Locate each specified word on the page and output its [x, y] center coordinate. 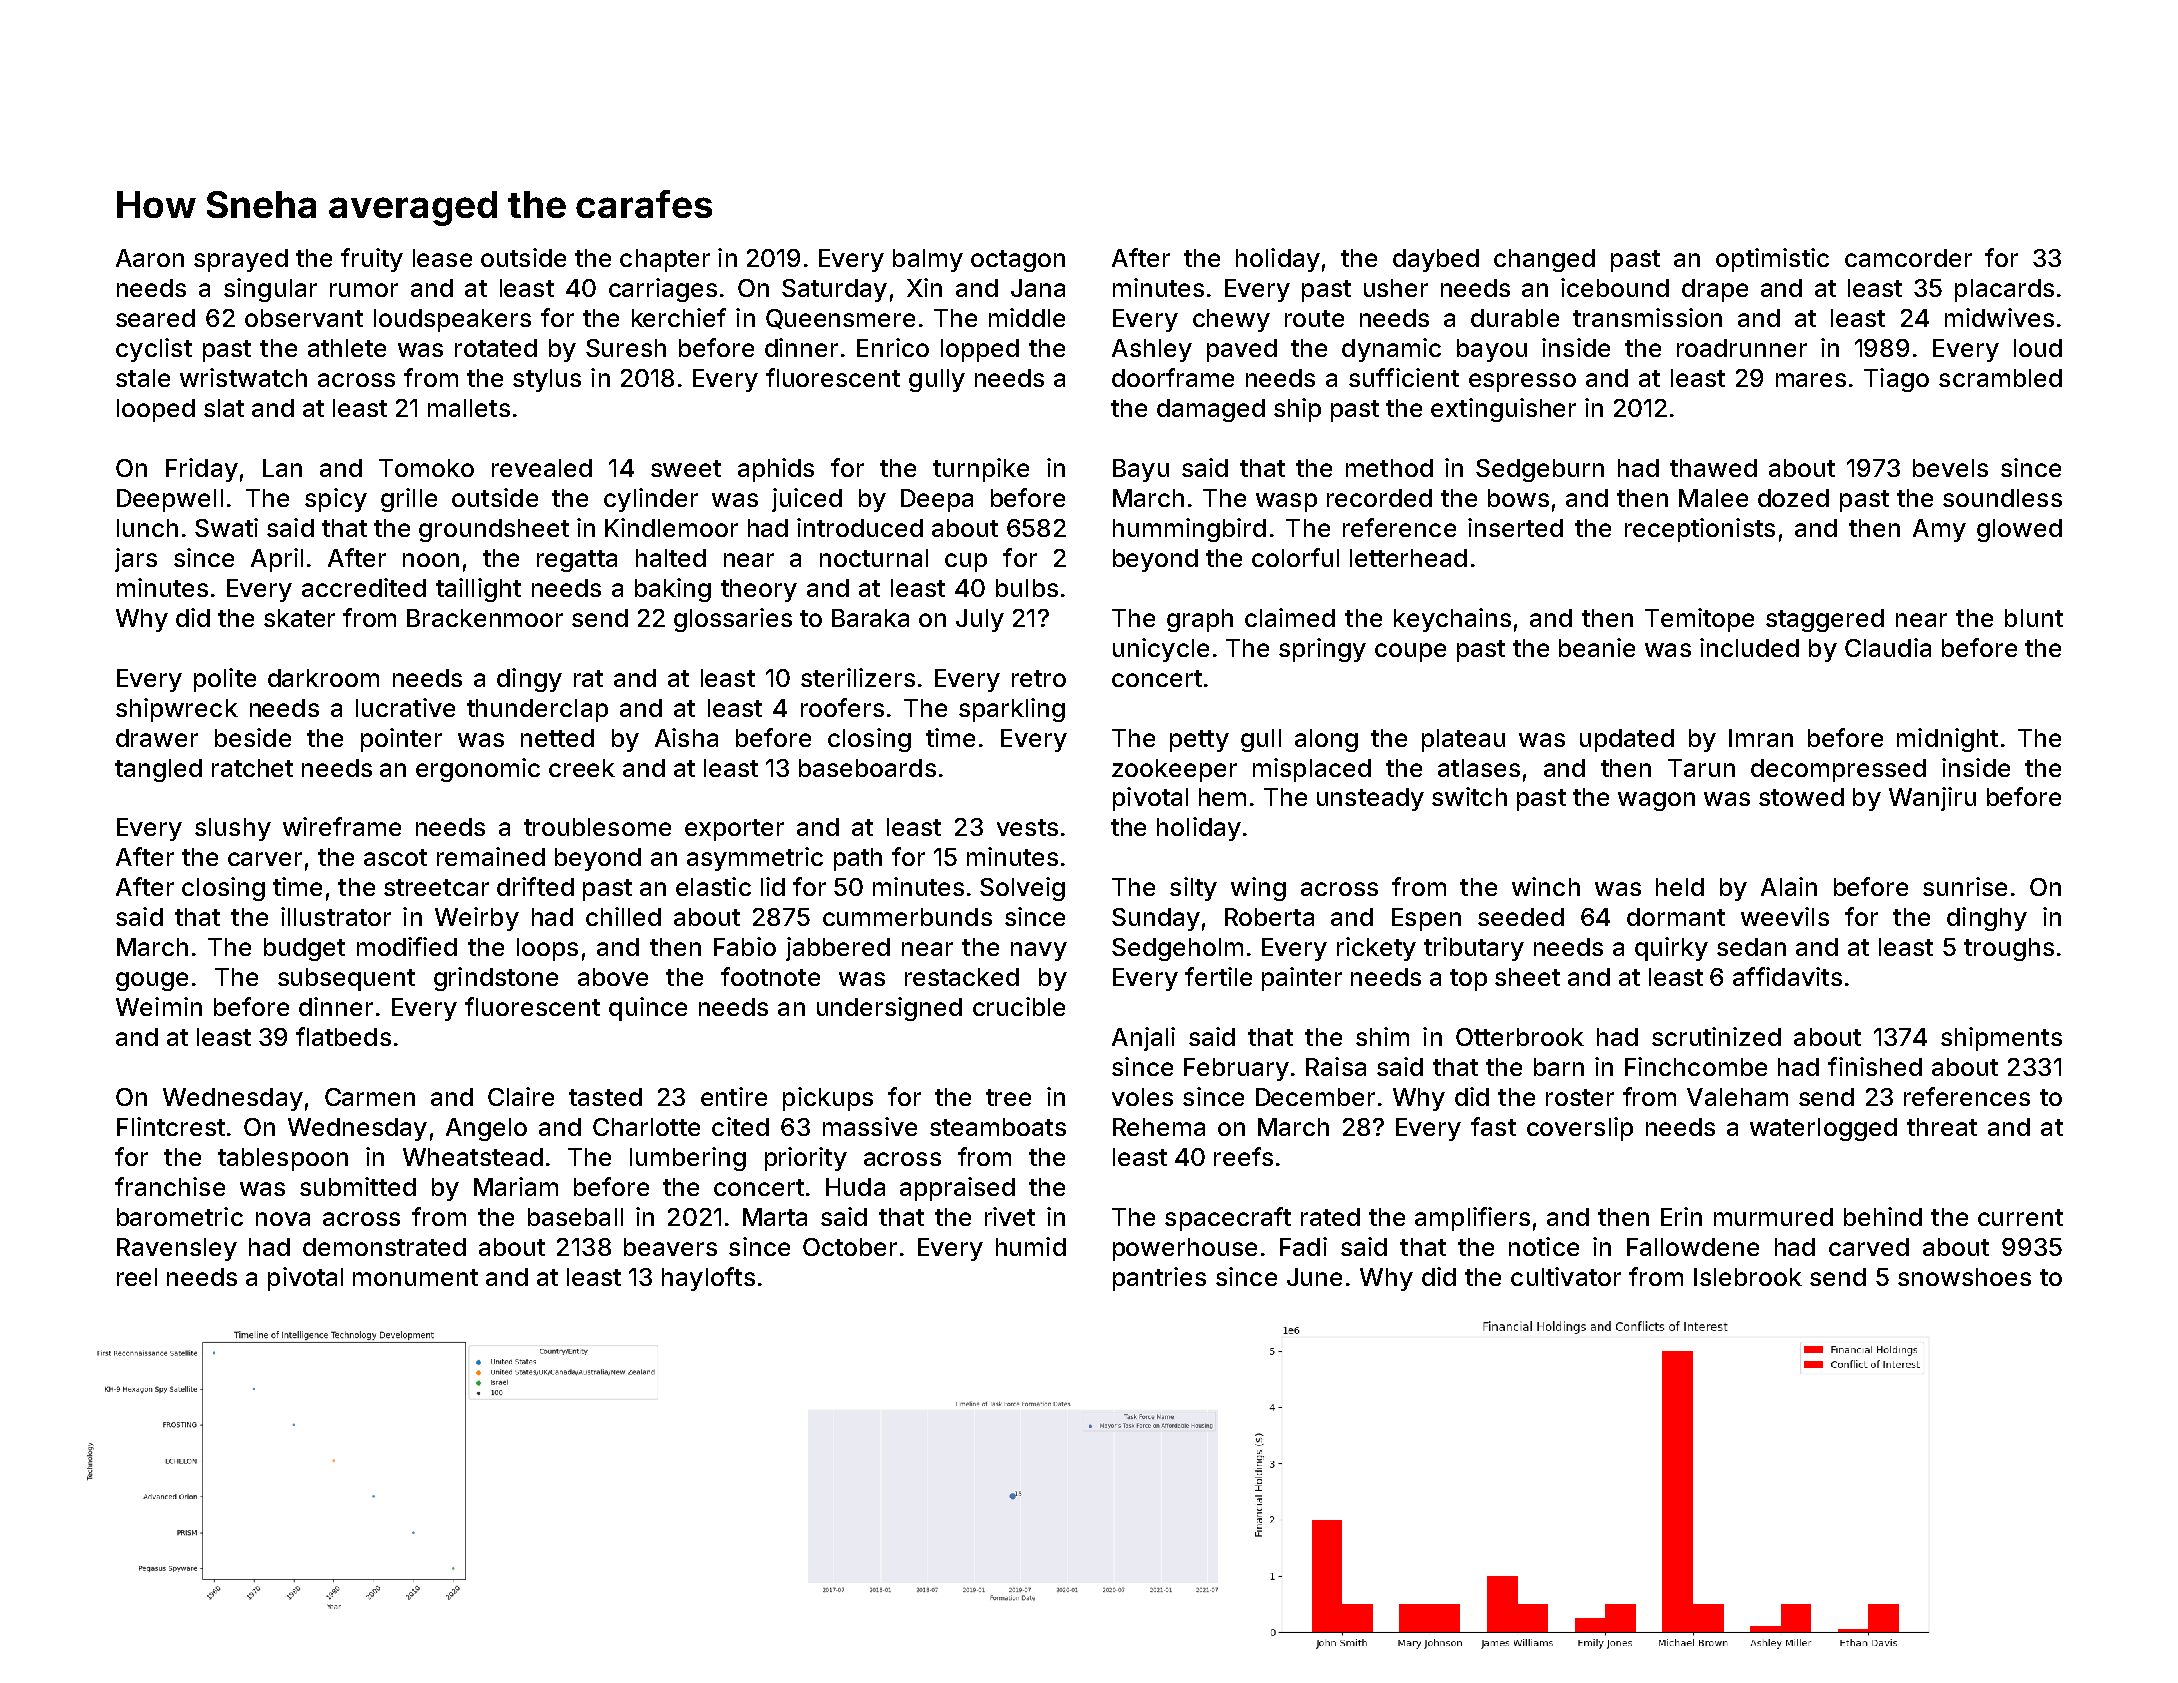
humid [1031, 1246]
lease [442, 258]
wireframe [342, 826]
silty [1193, 889]
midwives [1999, 317]
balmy [928, 260]
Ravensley [177, 1249]
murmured [1773, 1217]
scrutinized [1716, 1036]
